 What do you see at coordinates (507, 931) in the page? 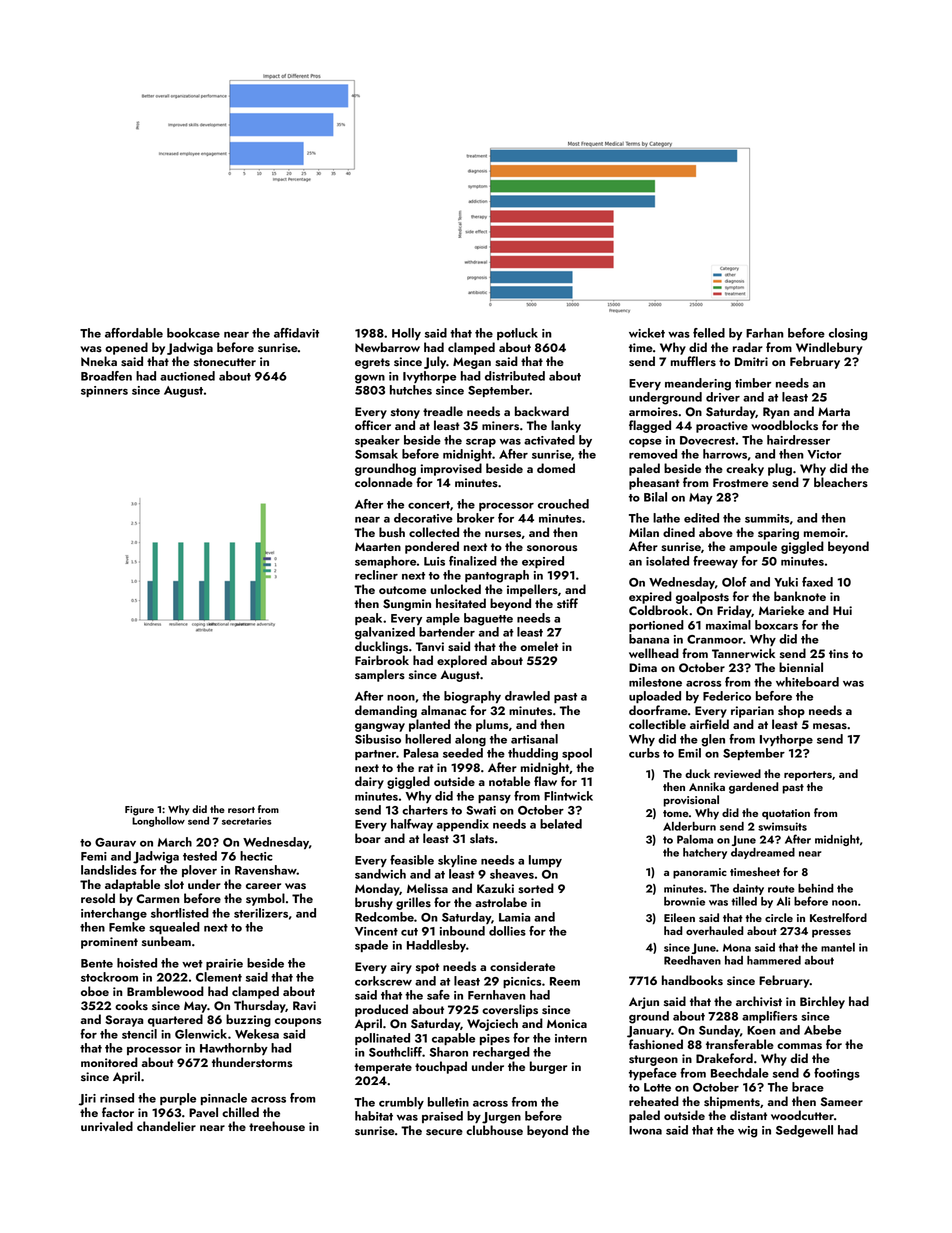
I see `dollies` at bounding box center [507, 931].
